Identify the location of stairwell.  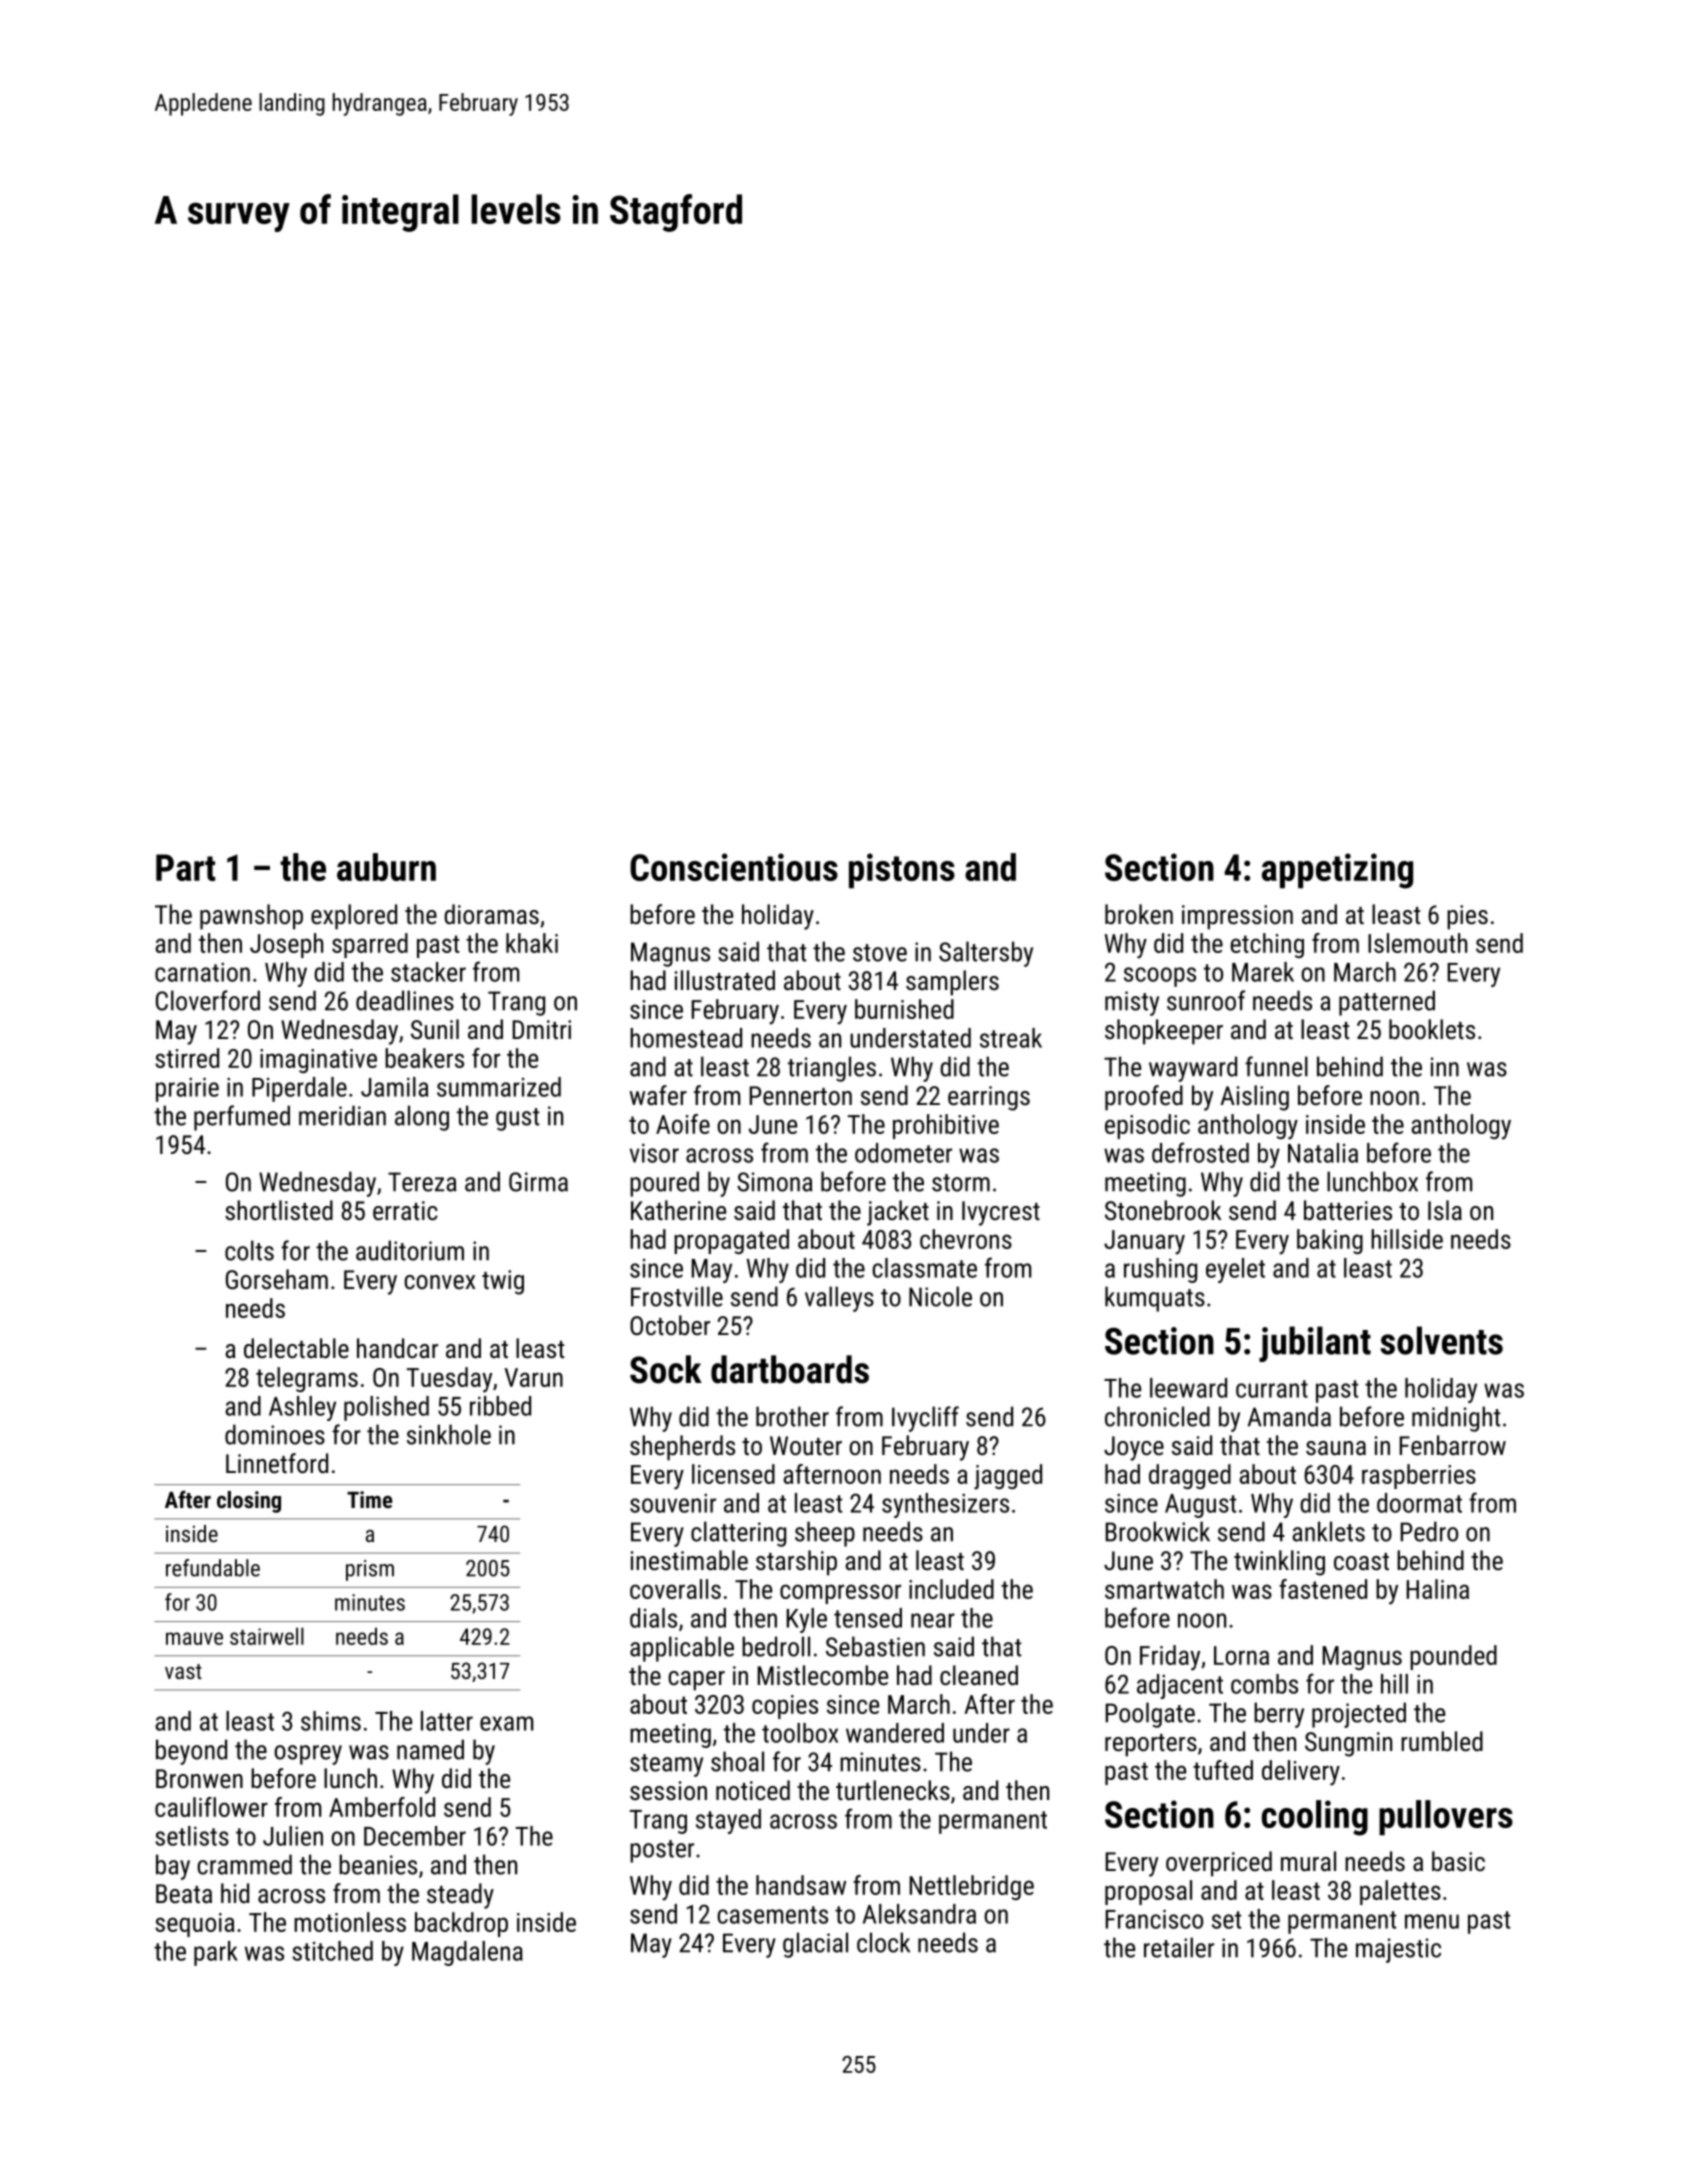
(267, 1636).
